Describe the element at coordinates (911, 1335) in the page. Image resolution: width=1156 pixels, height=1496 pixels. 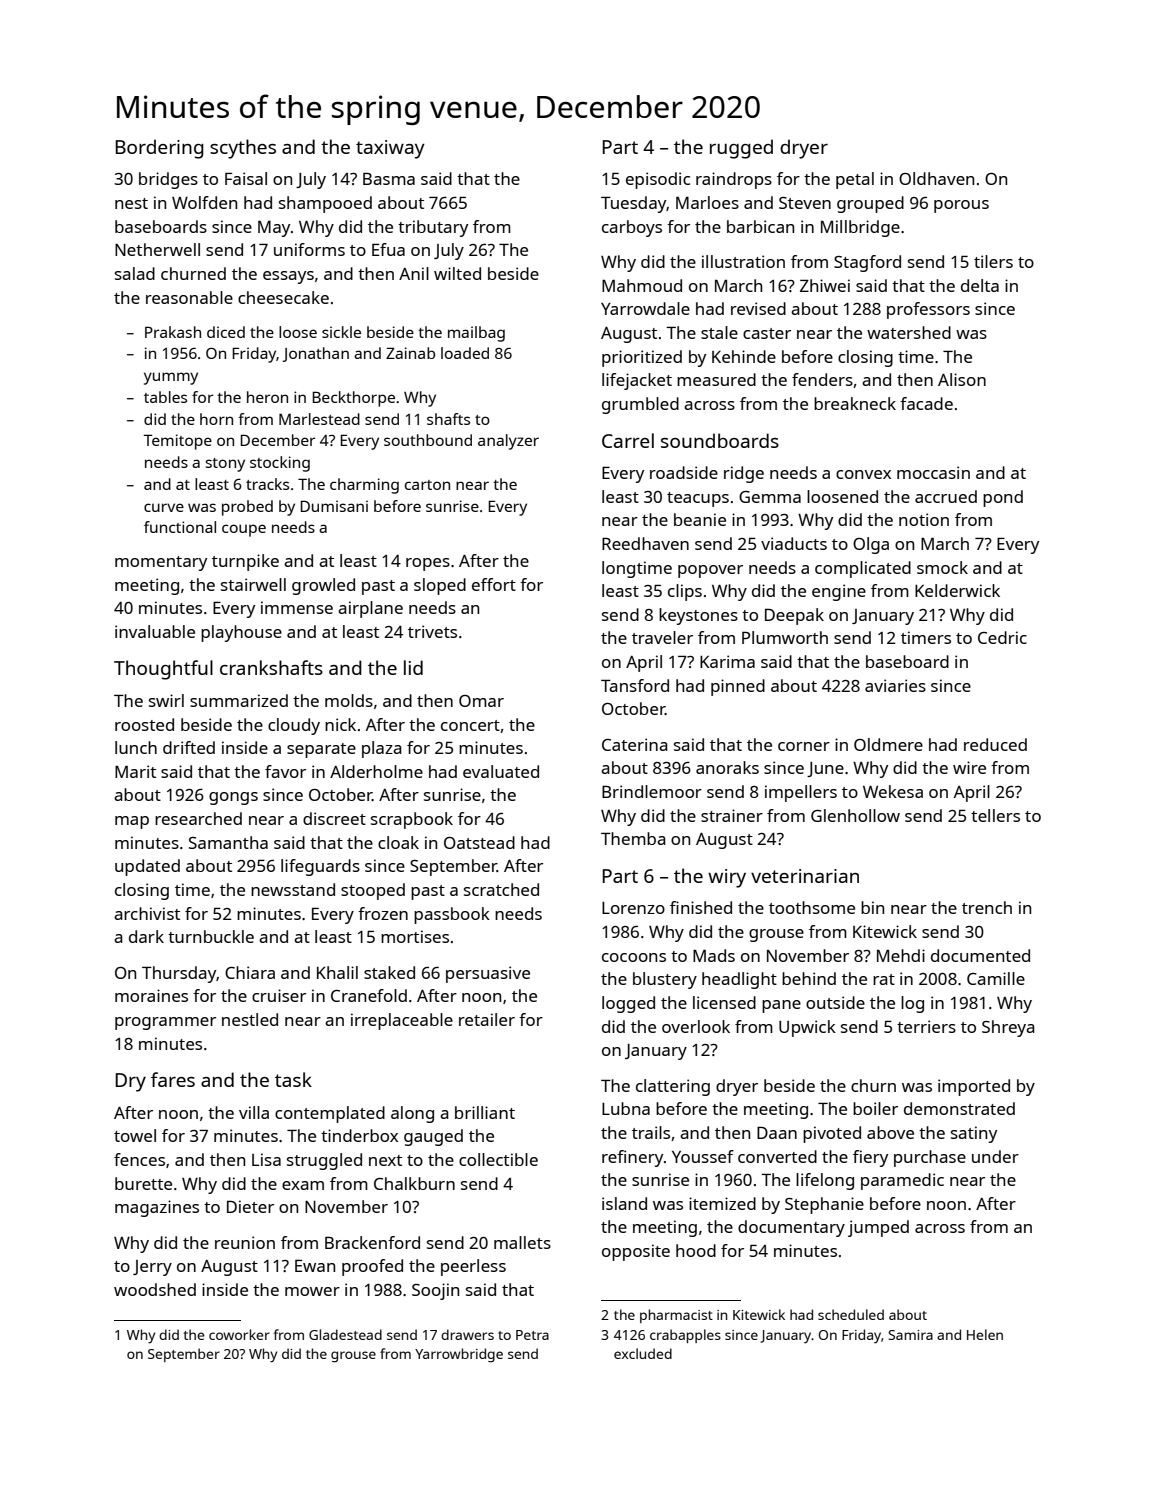
I see `Samira` at that location.
